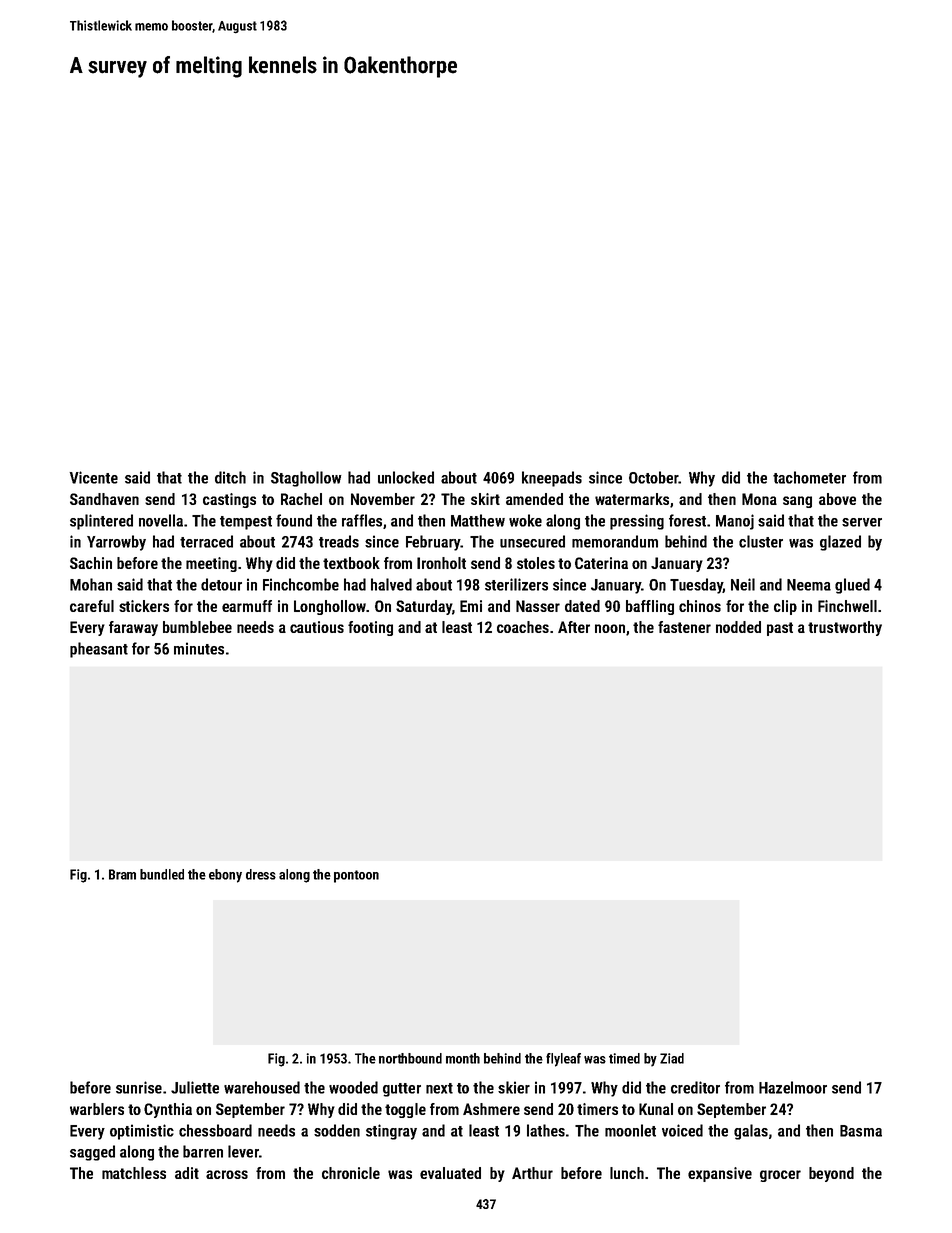 The height and width of the screenshot is (1233, 952). What do you see at coordinates (845, 628) in the screenshot?
I see `trustworthy` at bounding box center [845, 628].
